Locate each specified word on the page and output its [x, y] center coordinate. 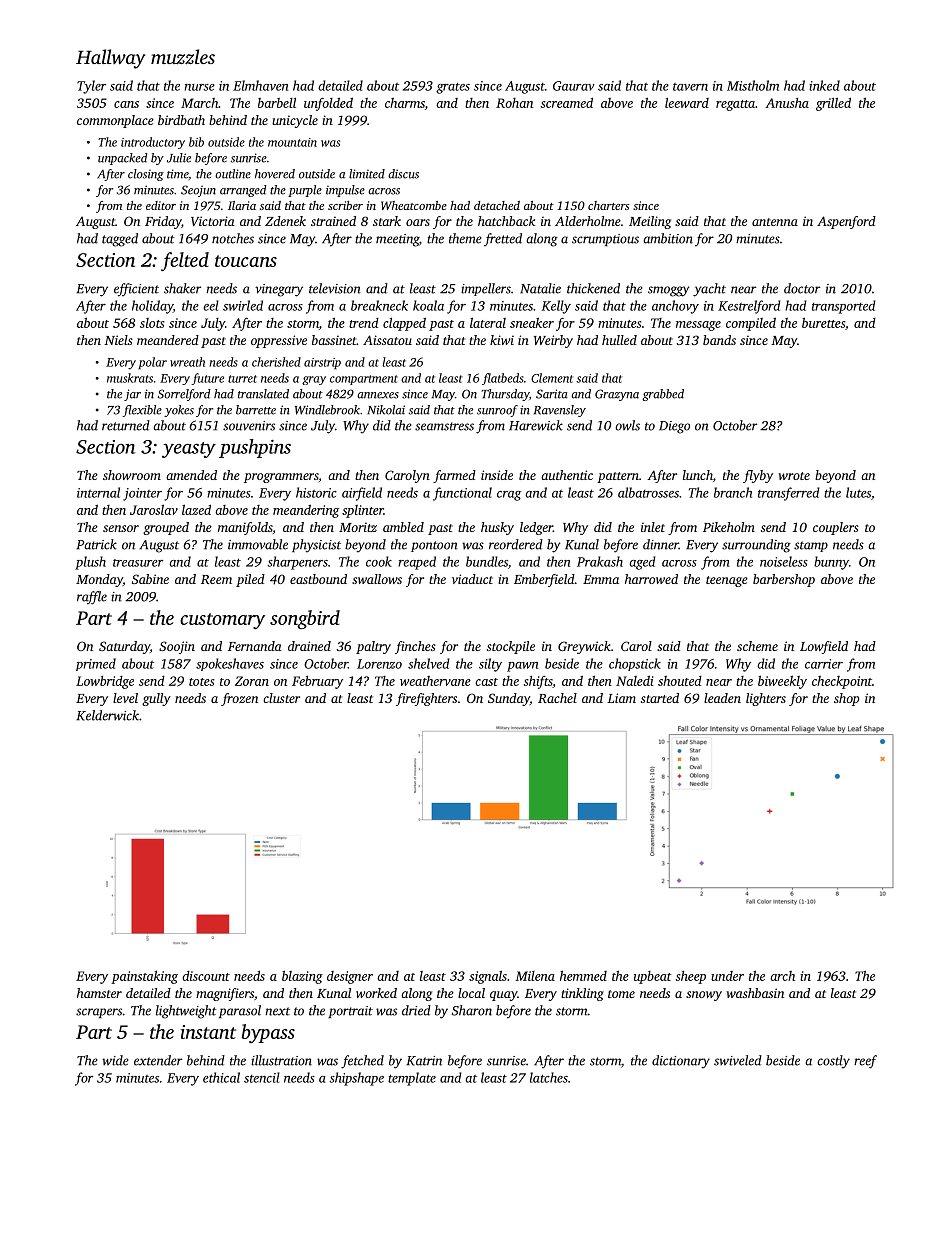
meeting [397, 240]
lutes [858, 492]
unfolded [328, 104]
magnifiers [225, 994]
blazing [302, 977]
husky [497, 528]
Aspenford [846, 222]
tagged [120, 240]
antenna [775, 222]
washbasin [755, 993]
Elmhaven [260, 85]
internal [98, 492]
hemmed [583, 975]
